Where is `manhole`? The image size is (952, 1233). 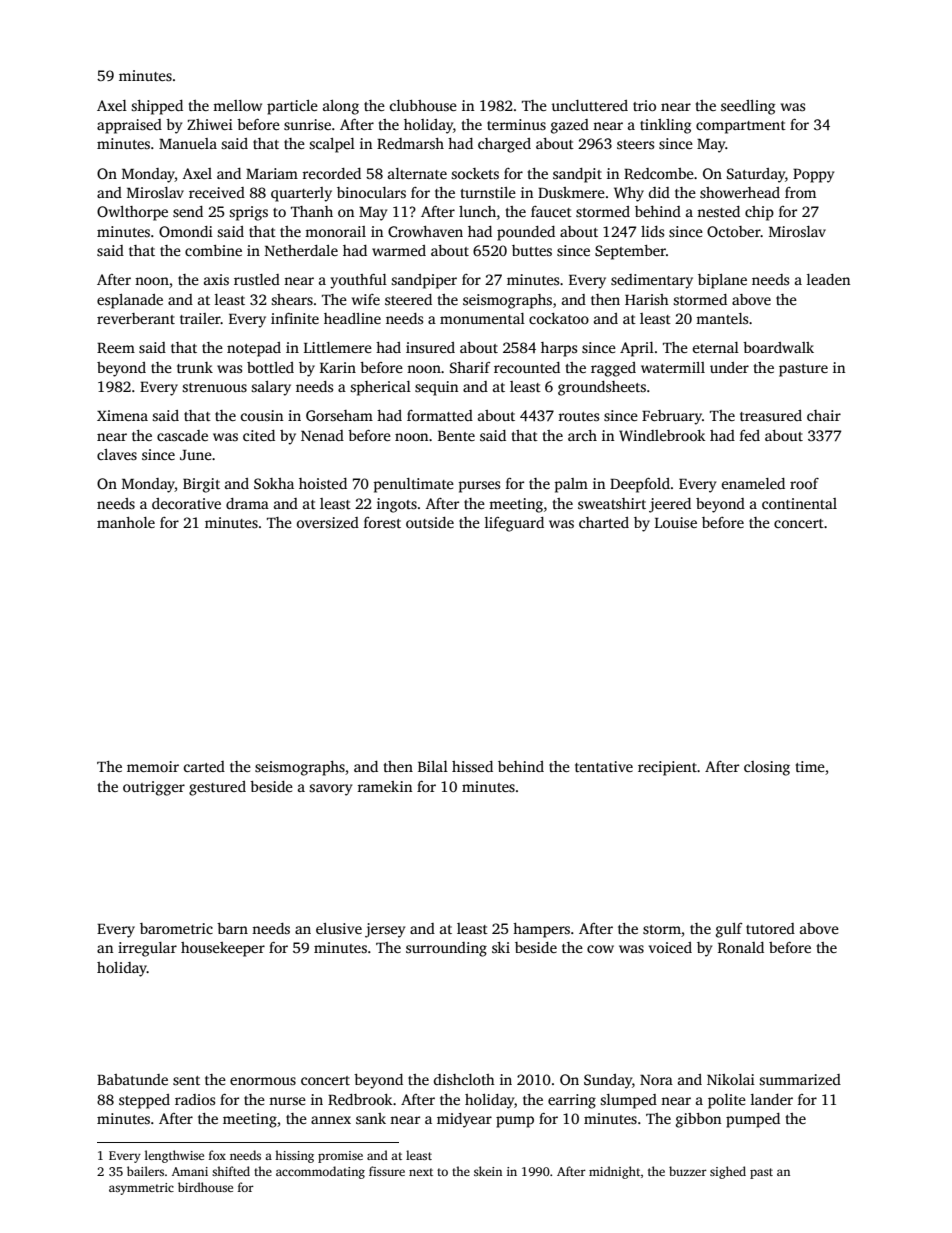
manhole is located at coordinates (126, 522).
